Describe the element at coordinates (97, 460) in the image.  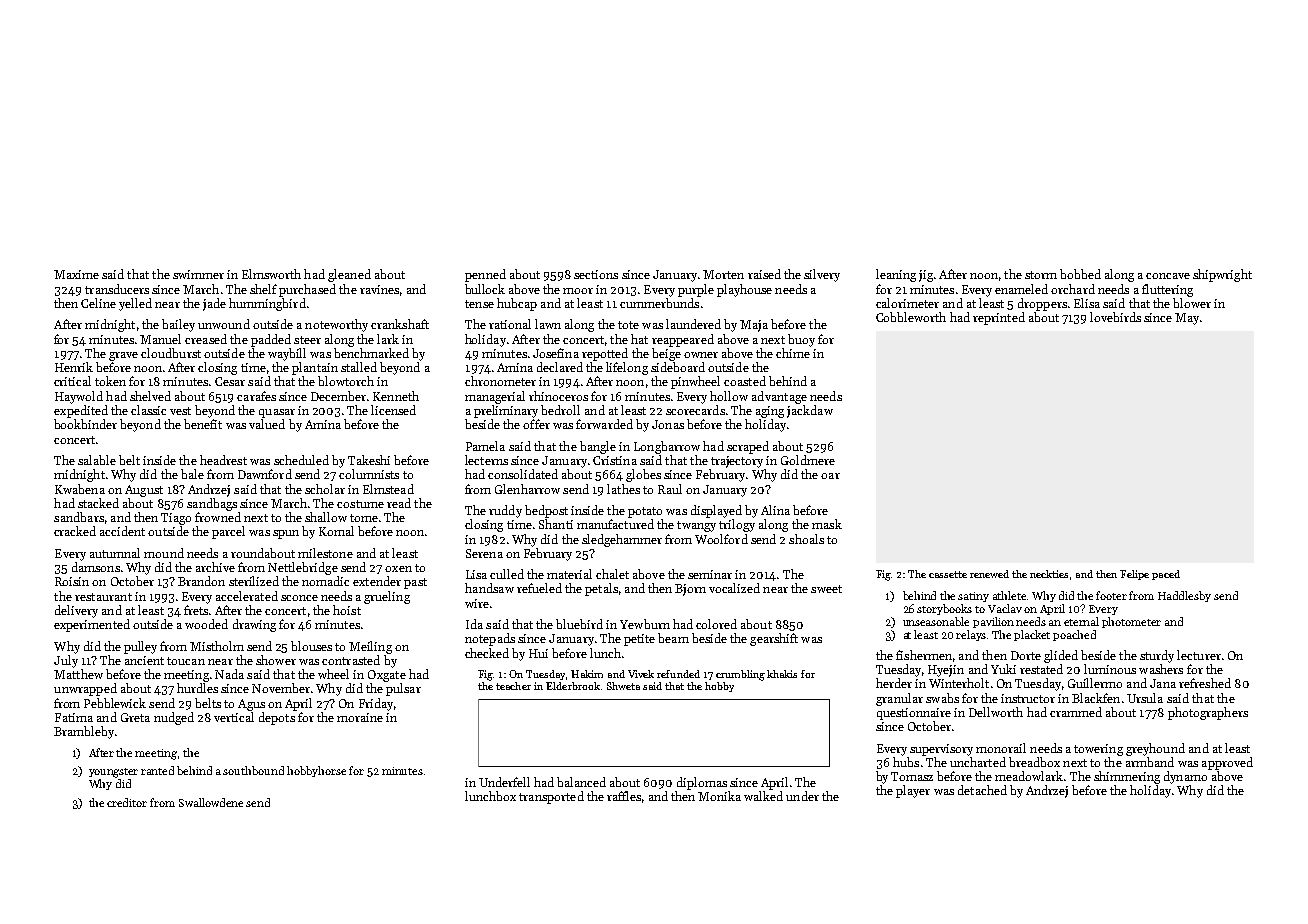
I see `salable` at that location.
